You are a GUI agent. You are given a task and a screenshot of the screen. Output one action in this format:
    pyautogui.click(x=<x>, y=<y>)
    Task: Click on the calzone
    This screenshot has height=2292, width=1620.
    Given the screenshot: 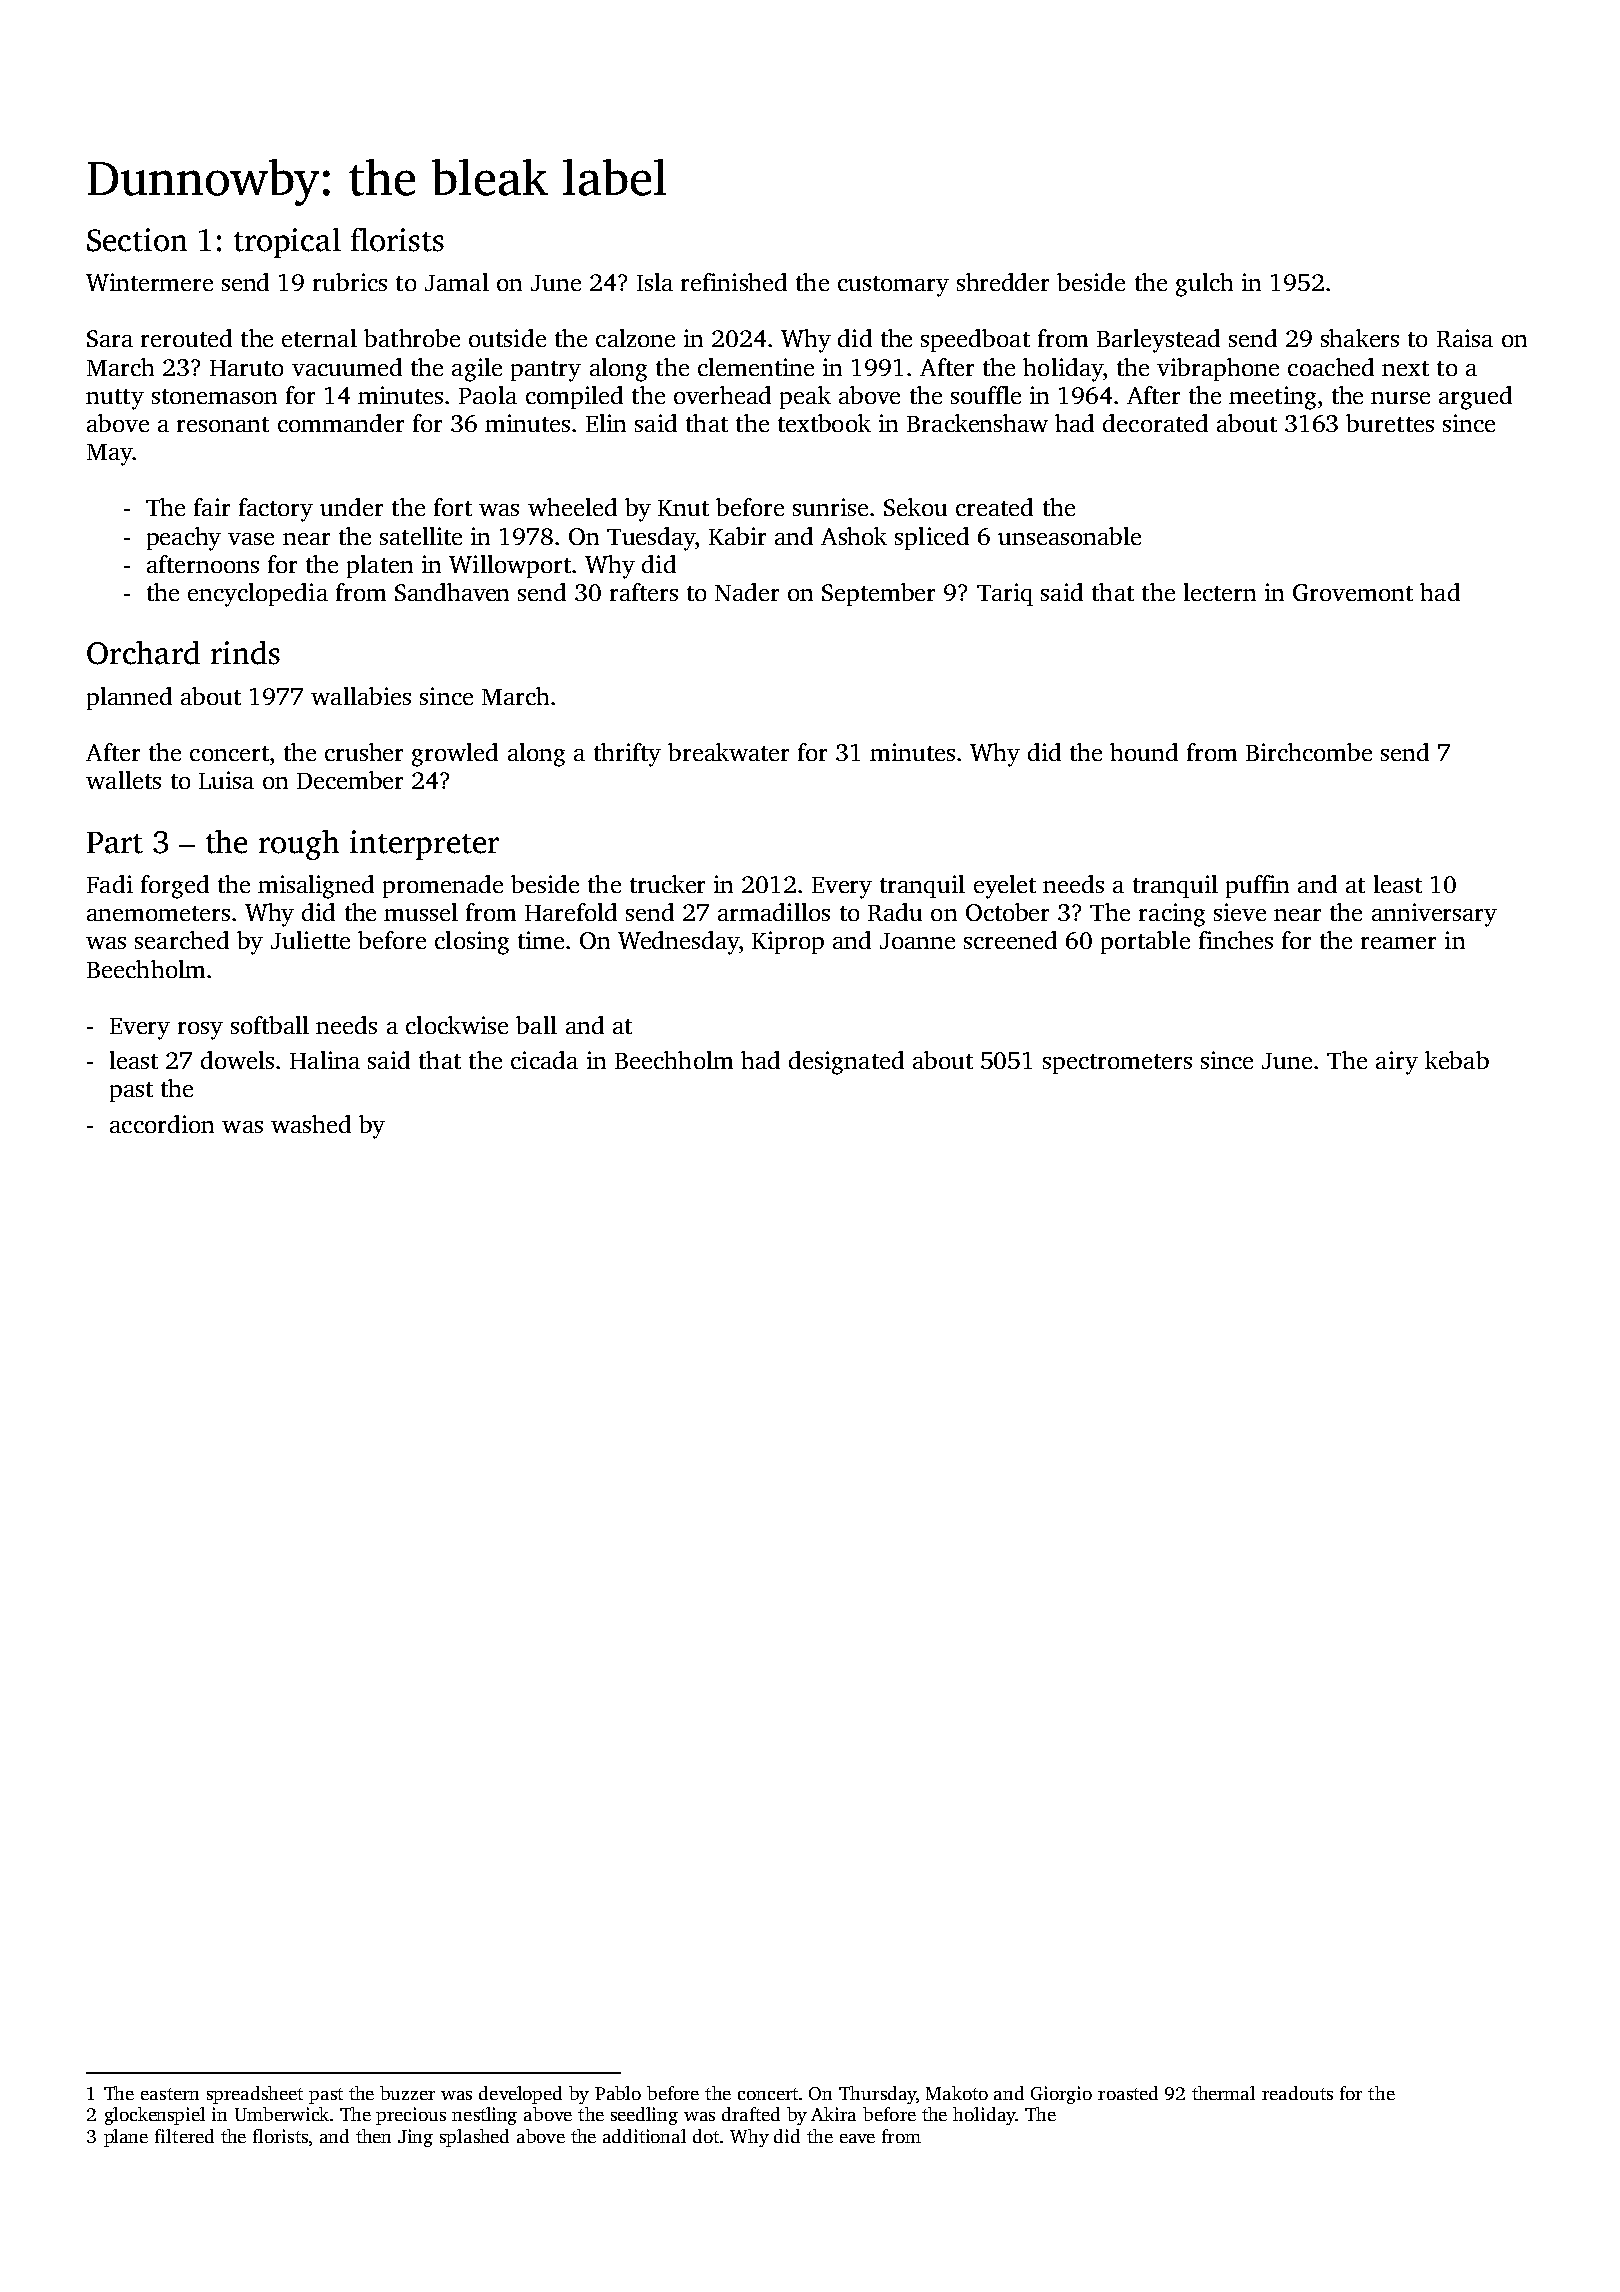 What is the action you would take?
    pyautogui.click(x=635, y=338)
